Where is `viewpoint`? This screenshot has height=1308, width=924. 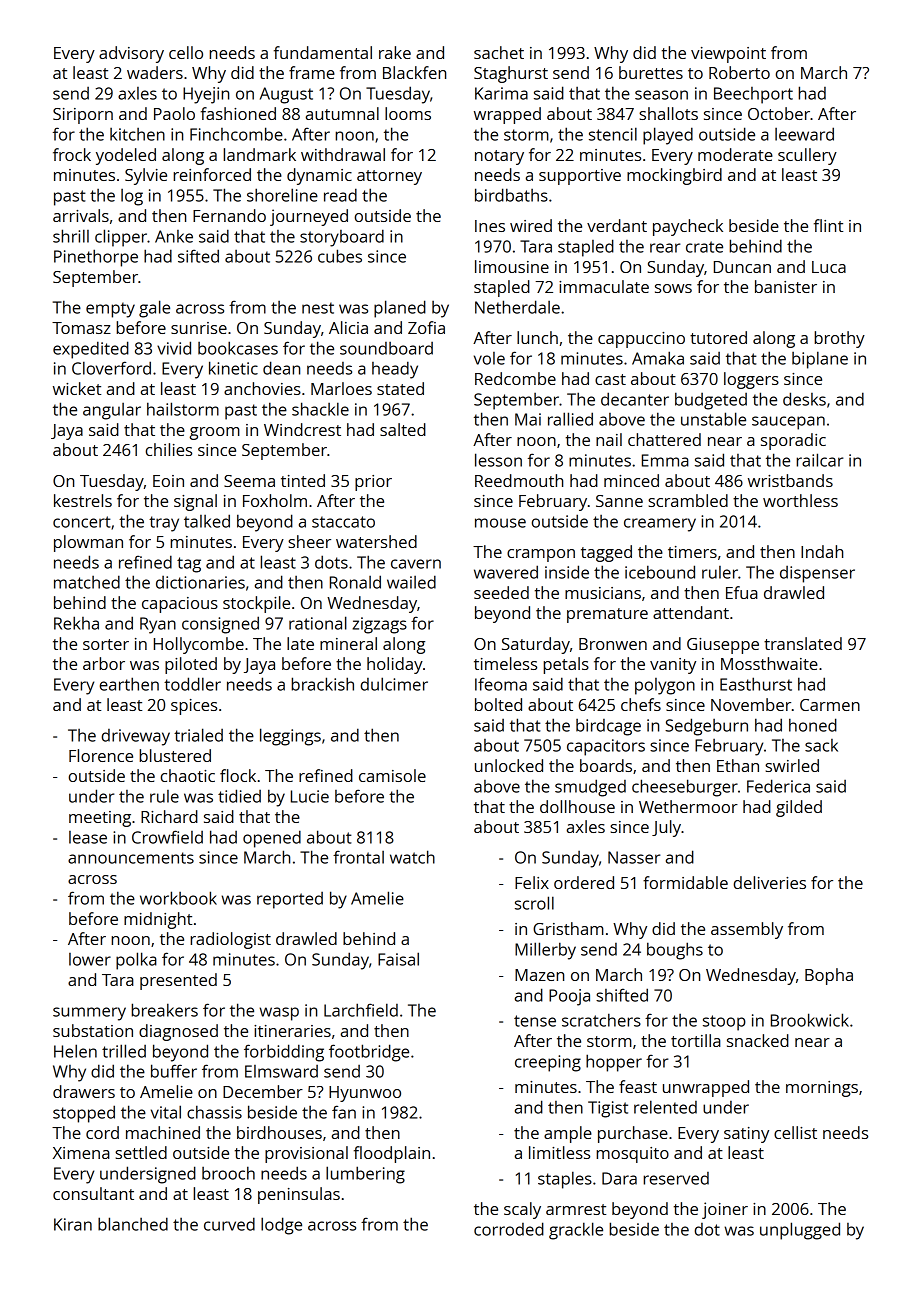 viewpoint is located at coordinates (728, 55).
